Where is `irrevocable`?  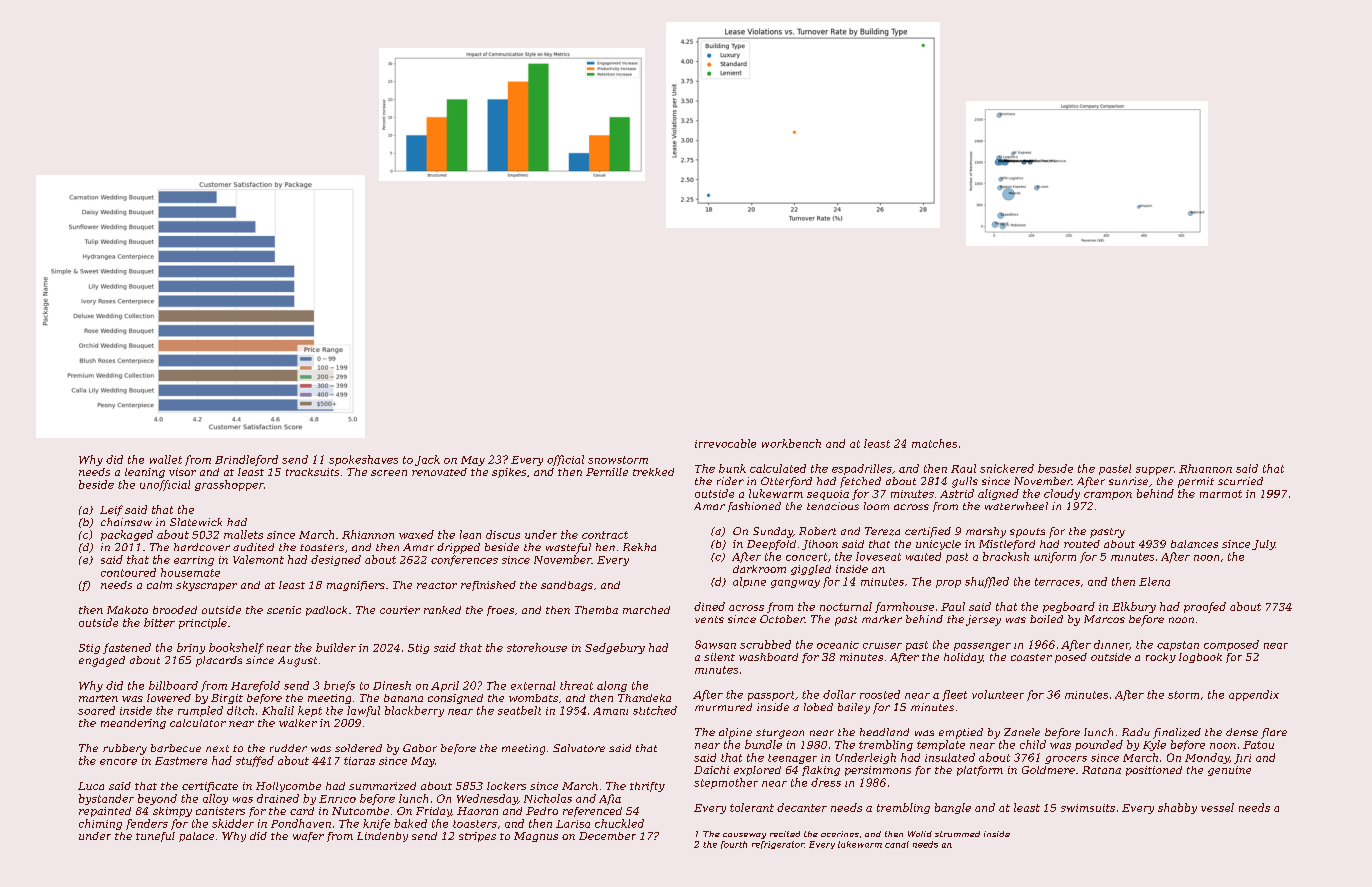
irrevocable is located at coordinates (725, 443).
